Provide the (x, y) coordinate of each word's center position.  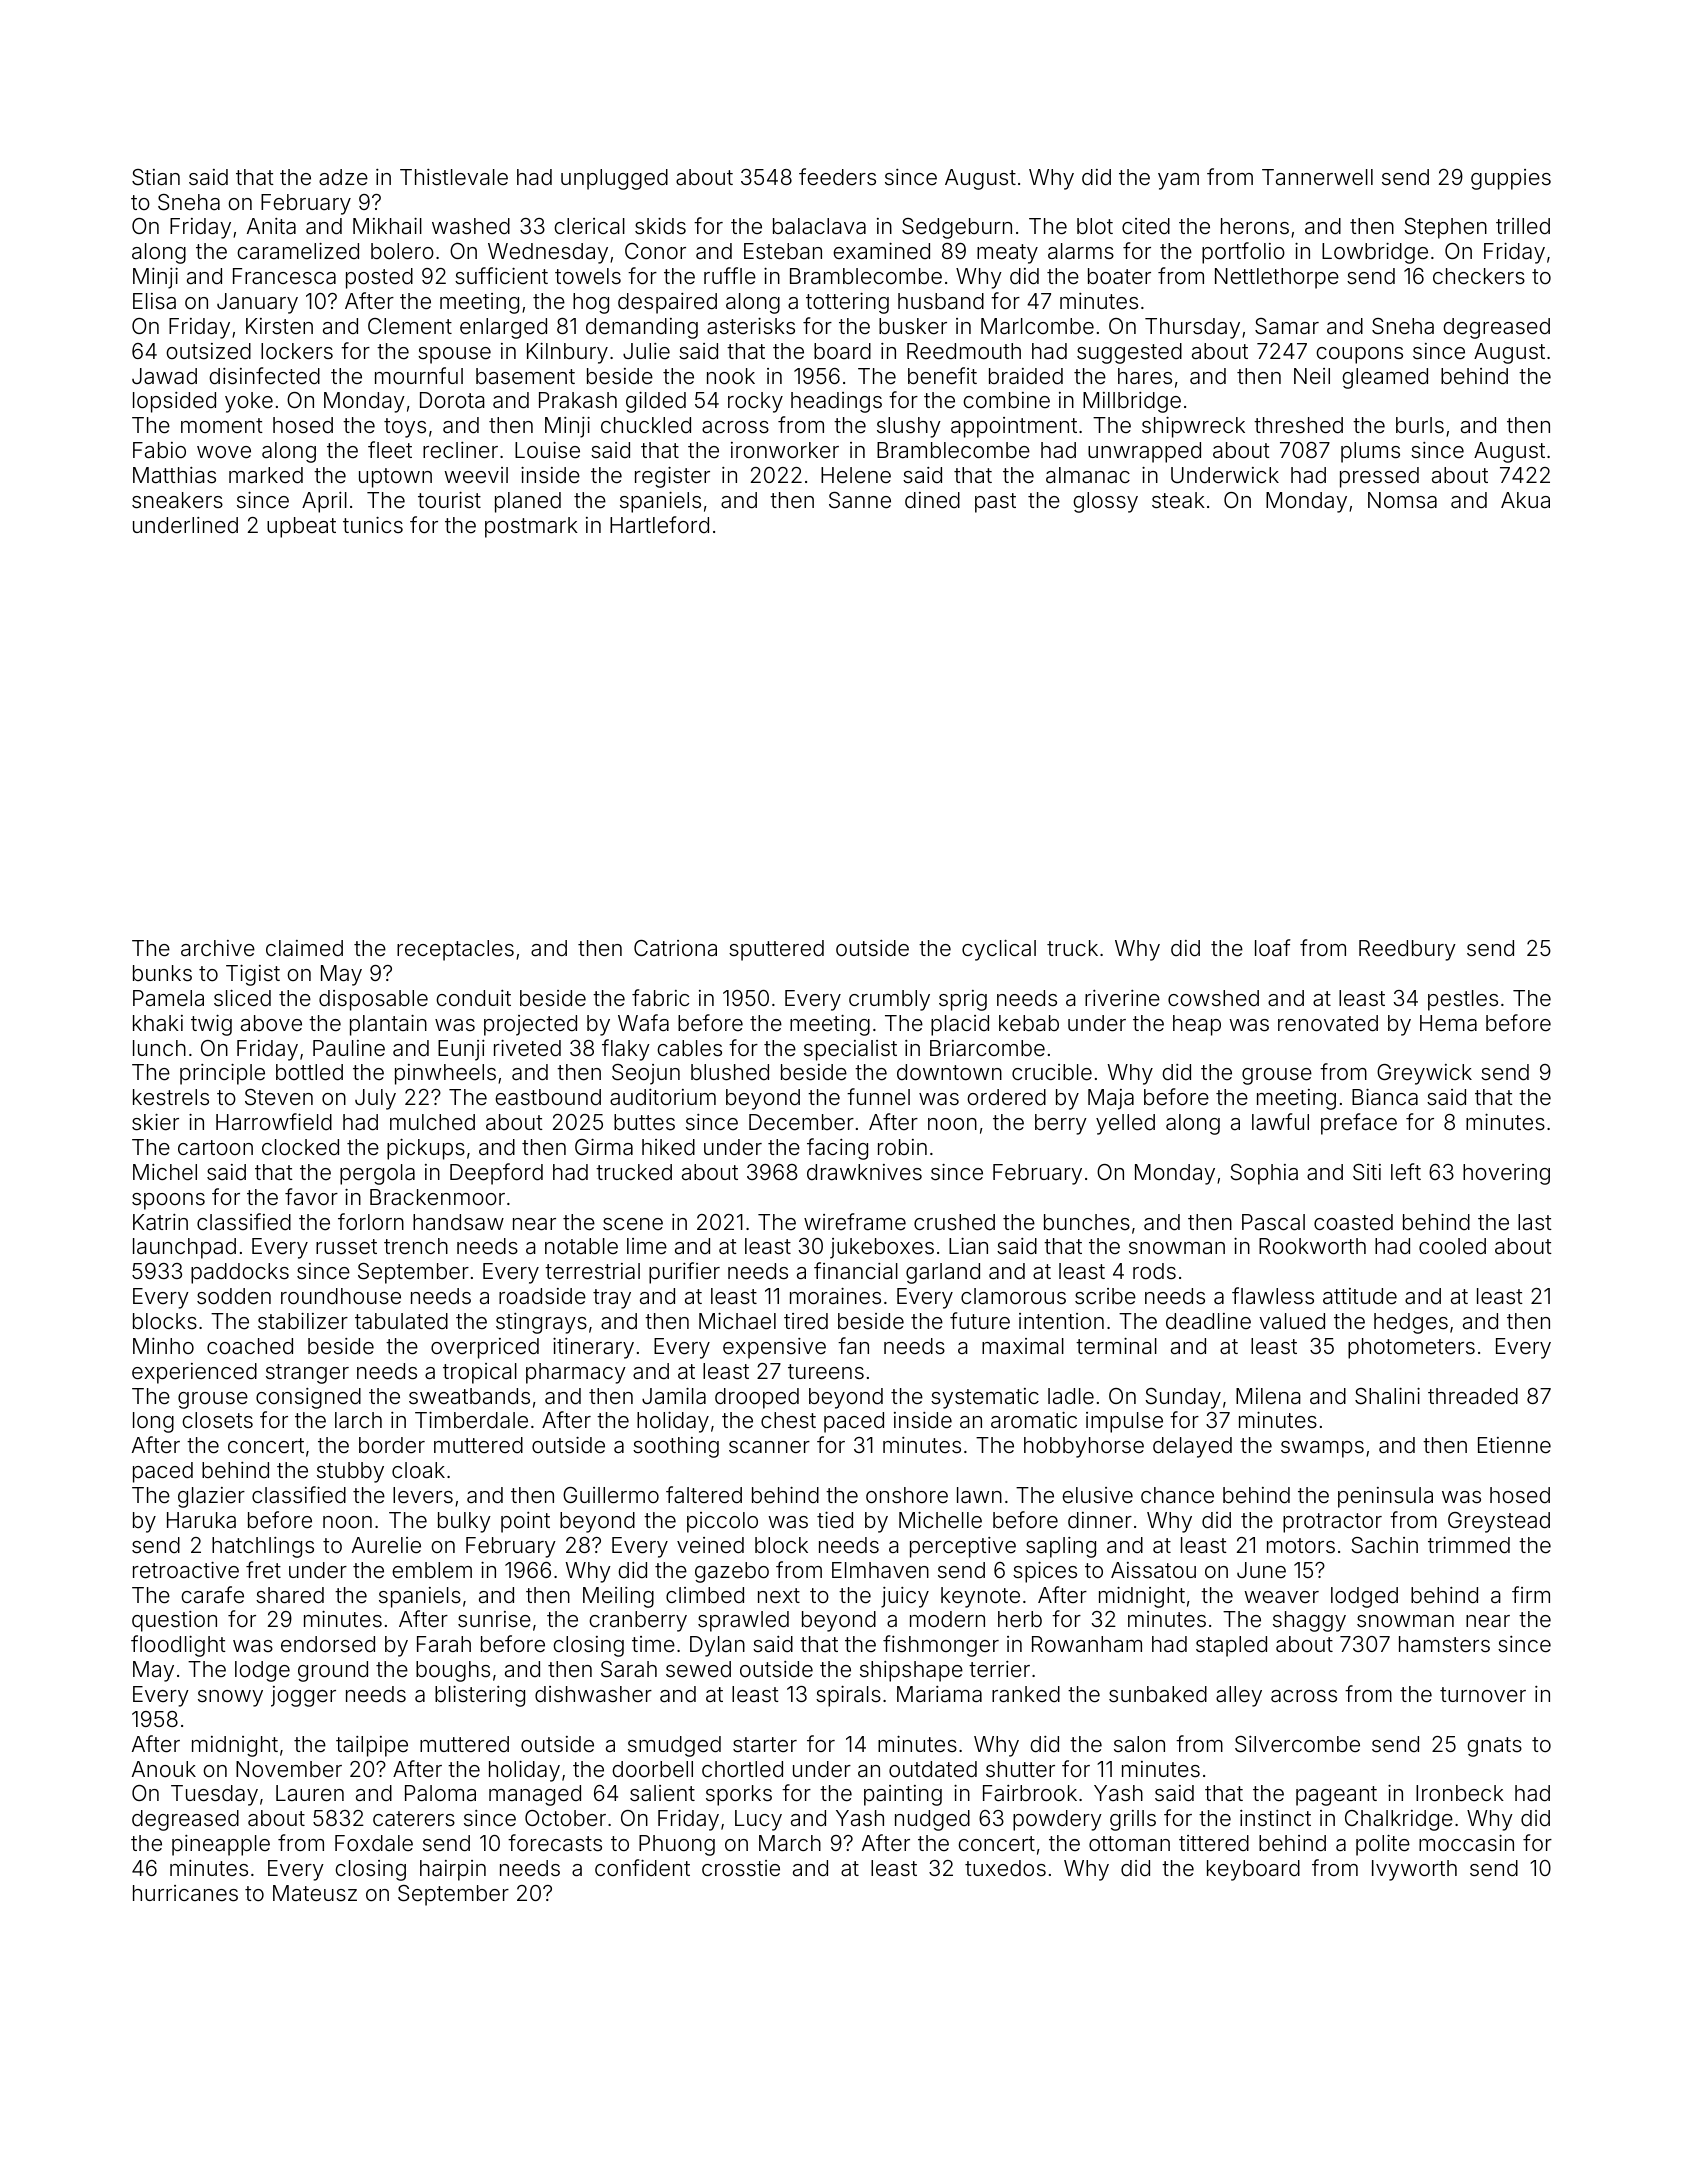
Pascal (1273, 1222)
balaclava (819, 226)
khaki (158, 1023)
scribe (1105, 1296)
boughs (453, 1671)
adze (343, 177)
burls (1420, 425)
